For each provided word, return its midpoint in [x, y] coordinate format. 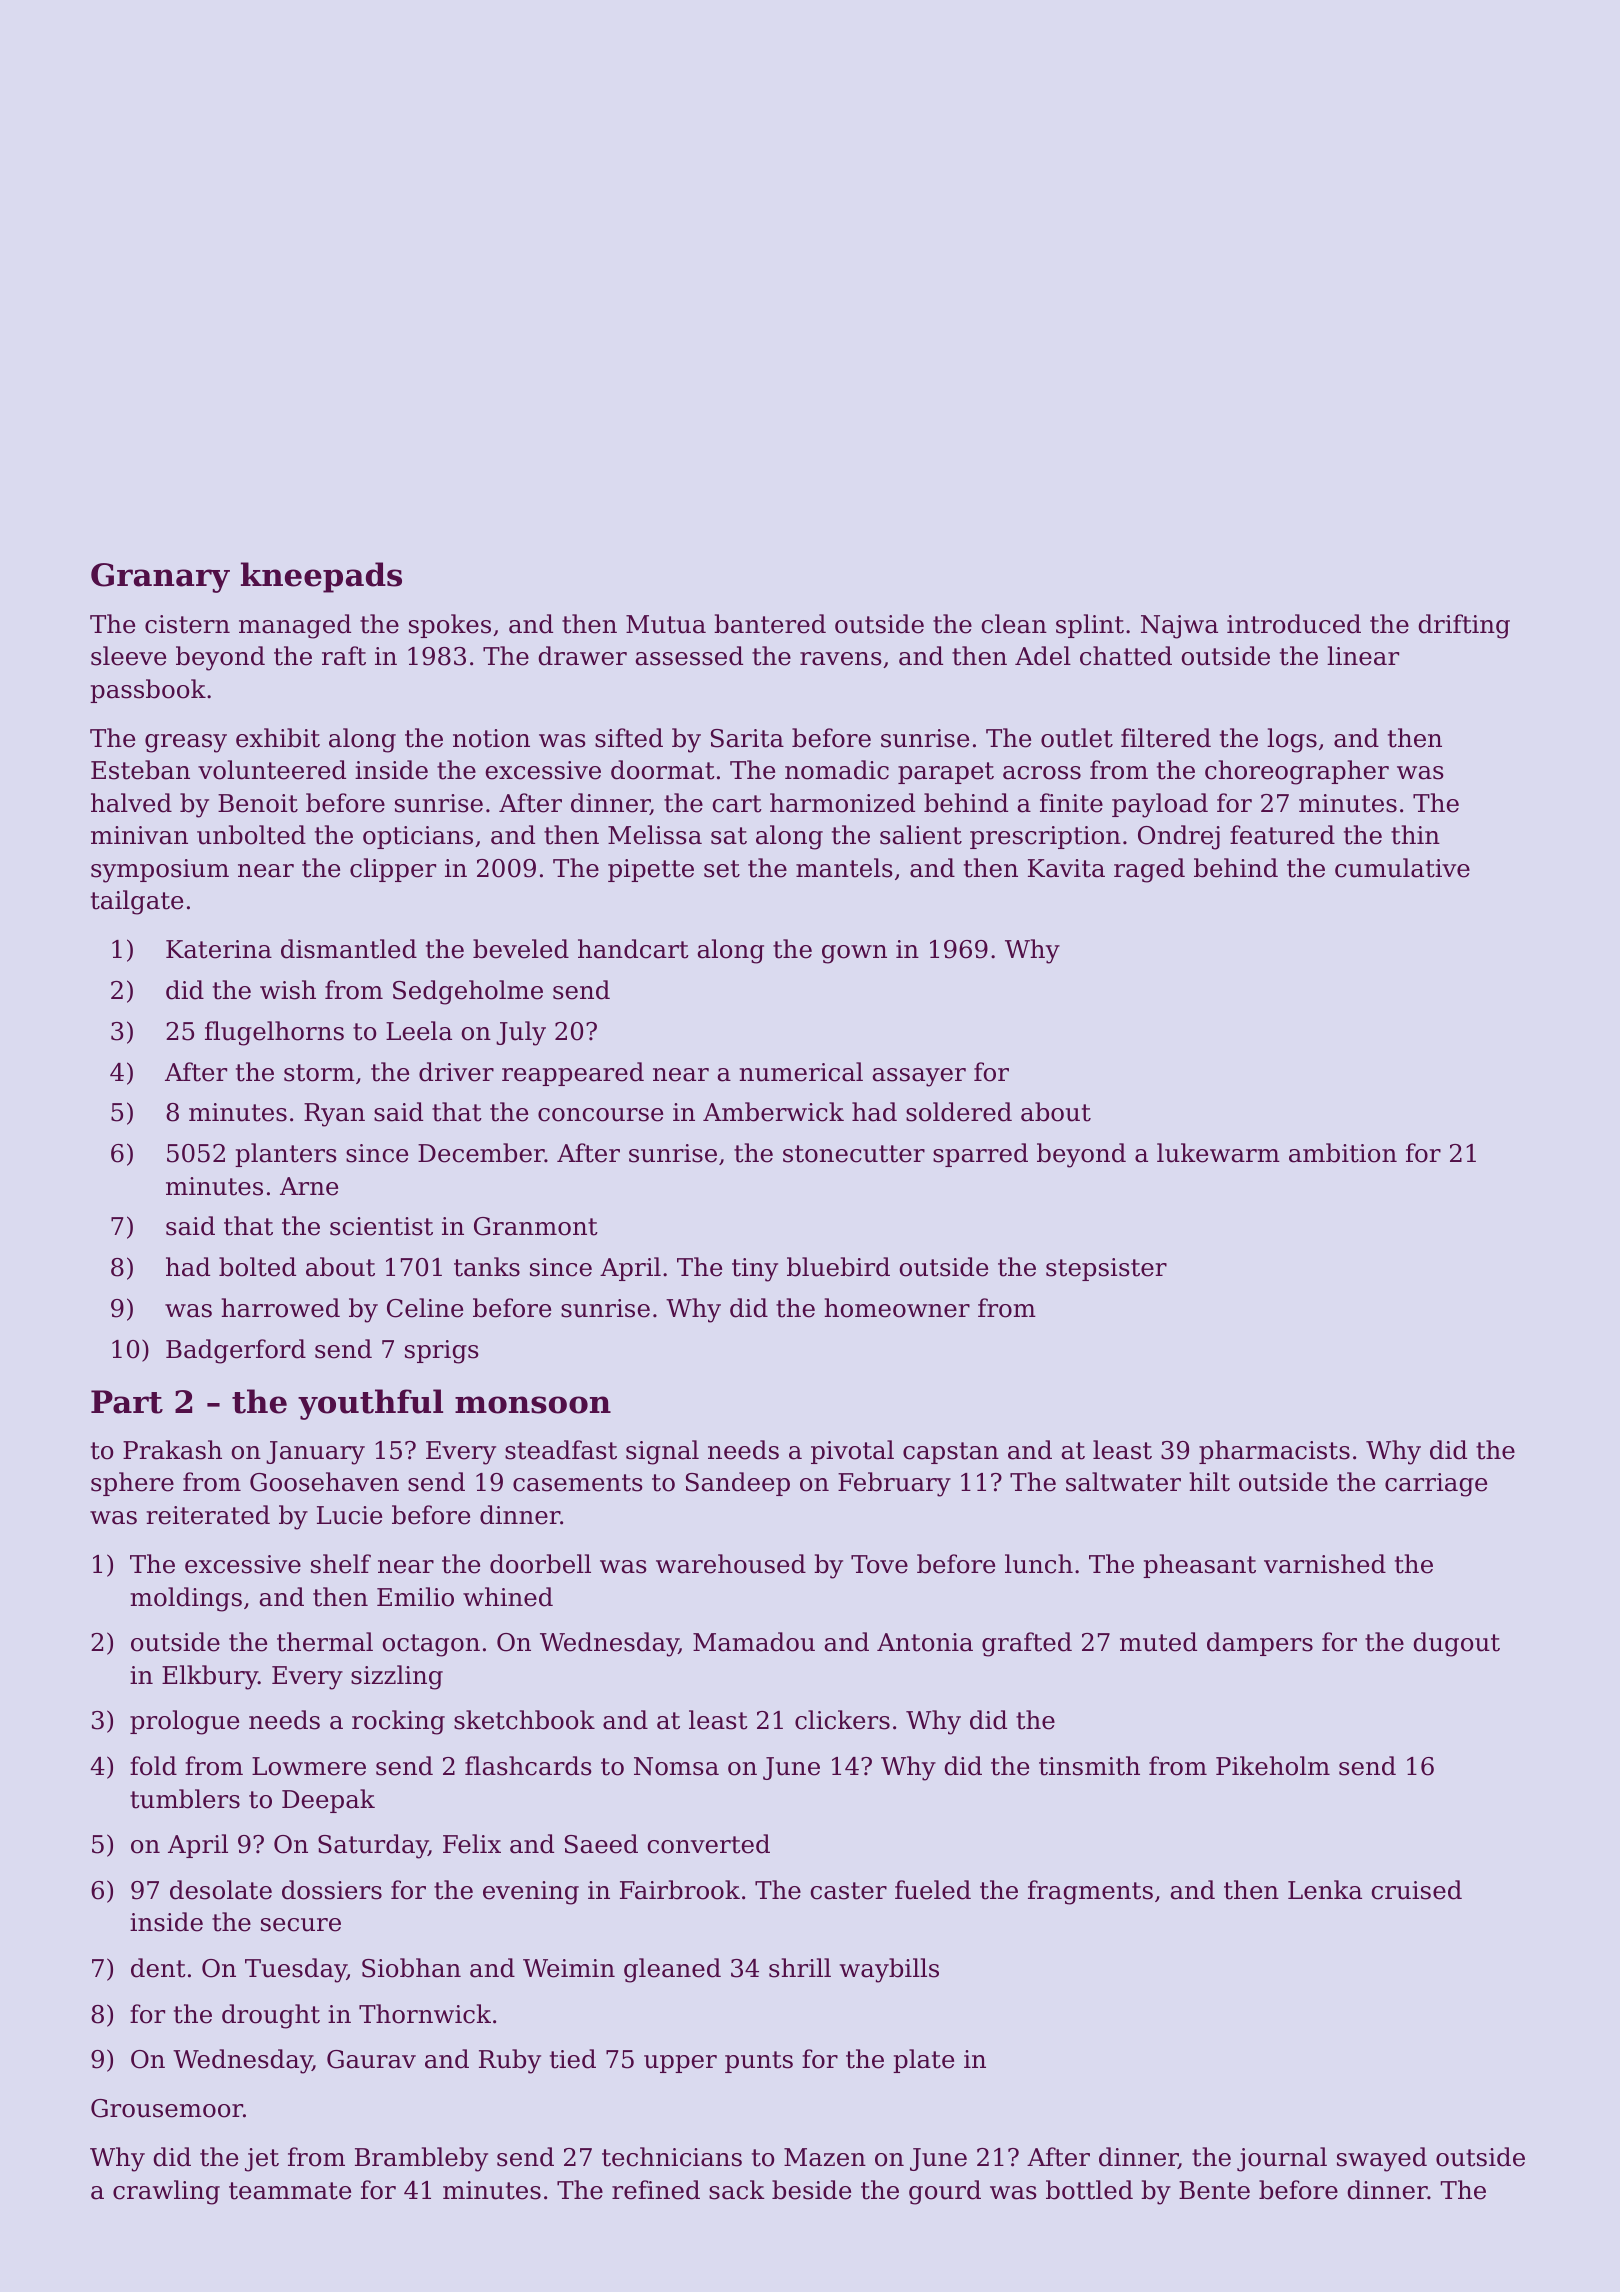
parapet [946, 773]
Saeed [601, 1844]
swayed [1382, 2159]
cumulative [1402, 868]
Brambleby [421, 2159]
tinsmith [1089, 1766]
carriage [1436, 1485]
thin [1415, 835]
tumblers [185, 1799]
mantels [844, 868]
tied [573, 2059]
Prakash [172, 1450]
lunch [1039, 1564]
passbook [148, 691]
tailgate [137, 902]
